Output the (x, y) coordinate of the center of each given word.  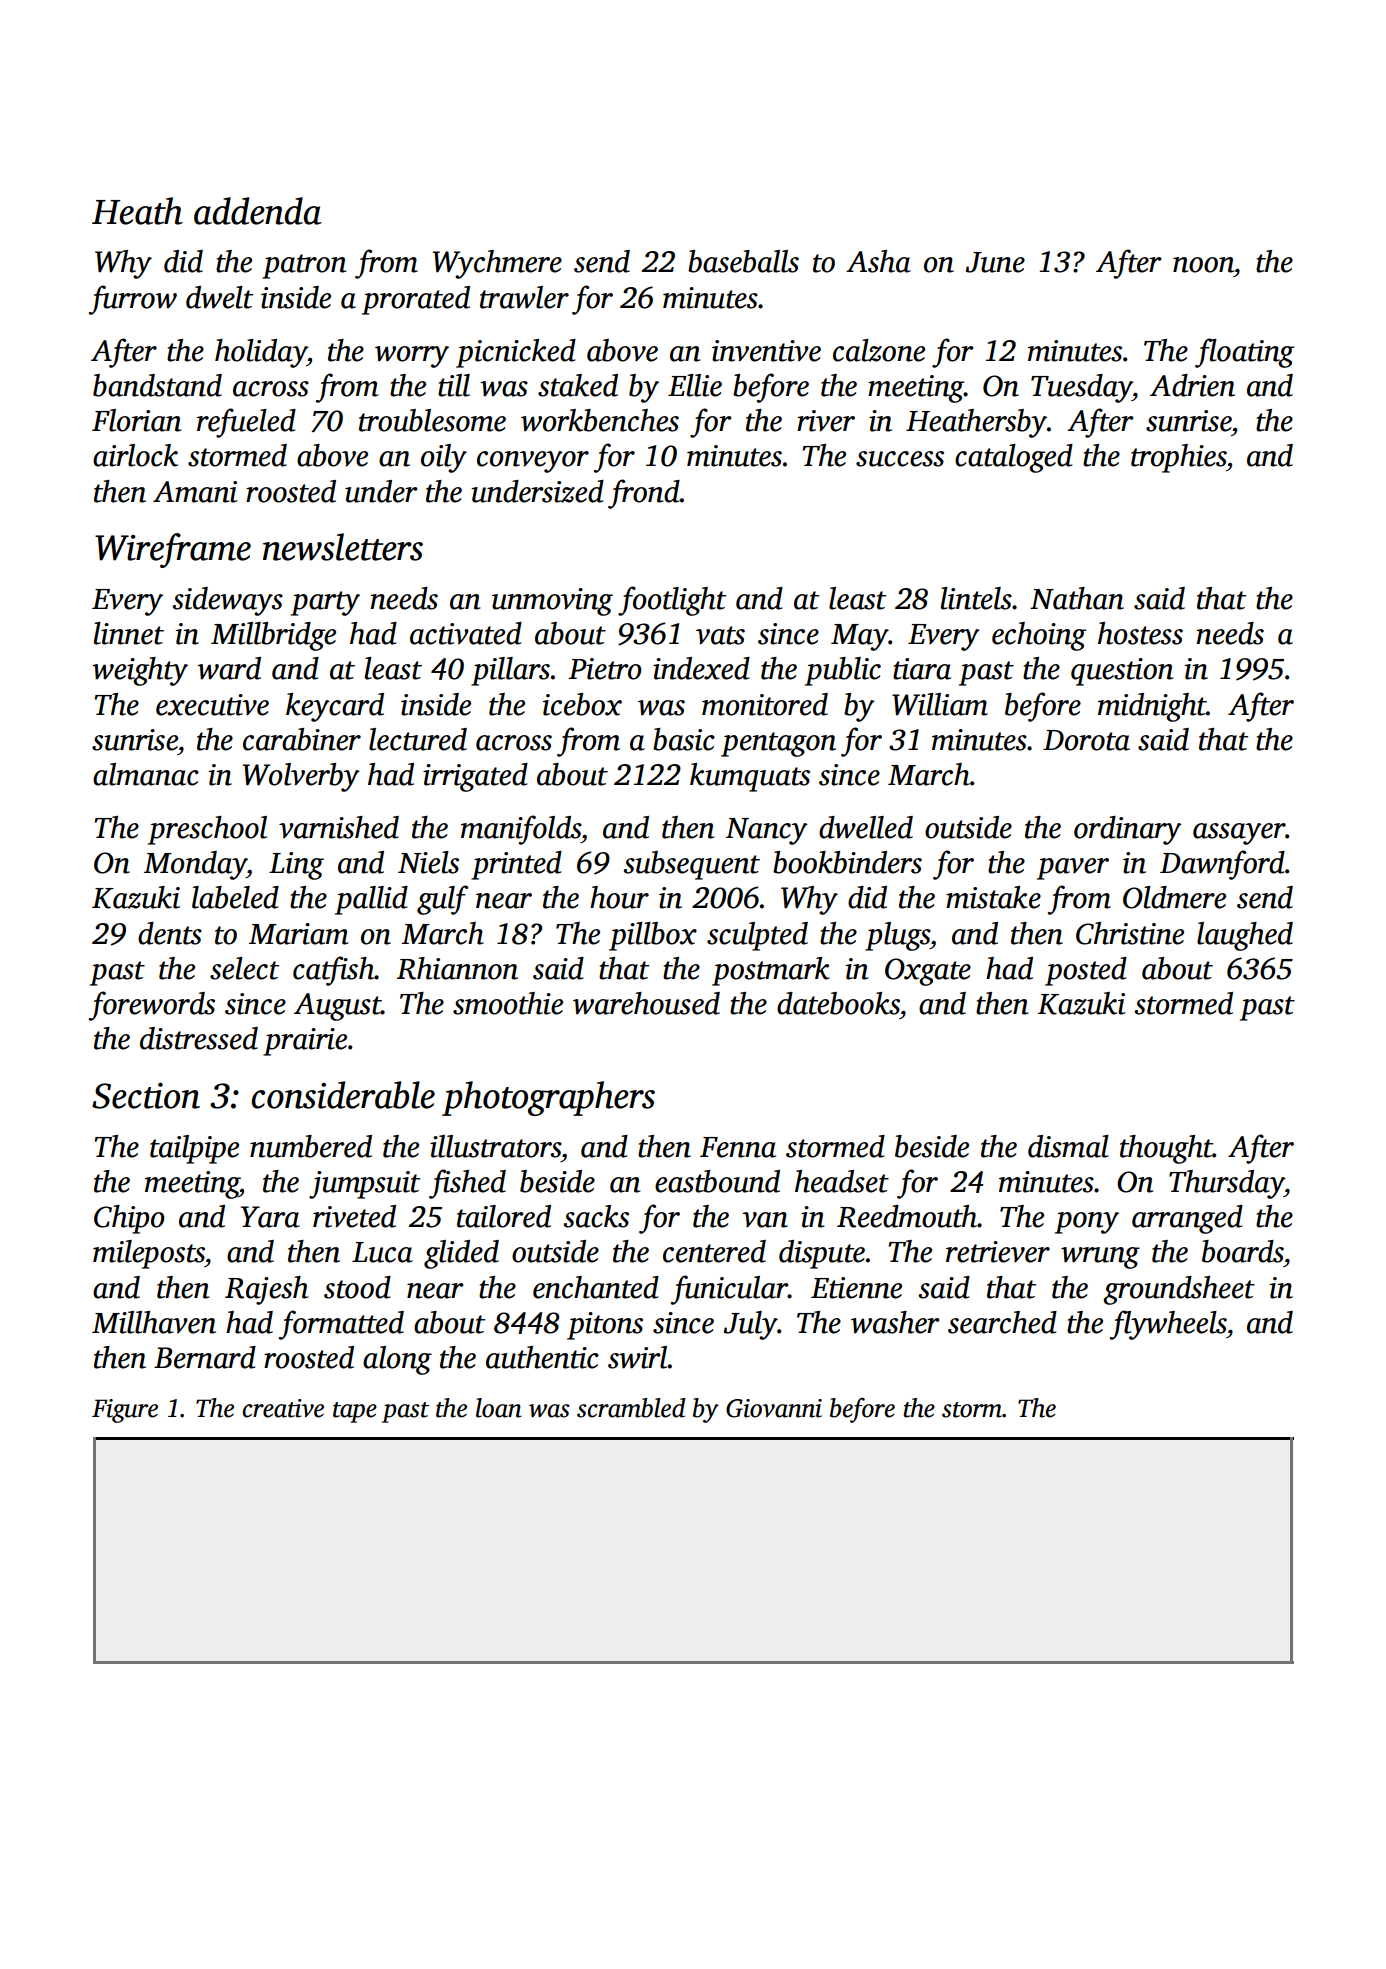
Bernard (205, 1357)
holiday (261, 353)
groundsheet (1179, 1290)
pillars (510, 671)
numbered (311, 1146)
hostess (1140, 633)
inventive (766, 351)
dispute (822, 1254)
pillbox (653, 936)
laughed (1245, 936)
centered (714, 1251)
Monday (195, 865)
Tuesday (1081, 388)
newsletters (343, 547)
